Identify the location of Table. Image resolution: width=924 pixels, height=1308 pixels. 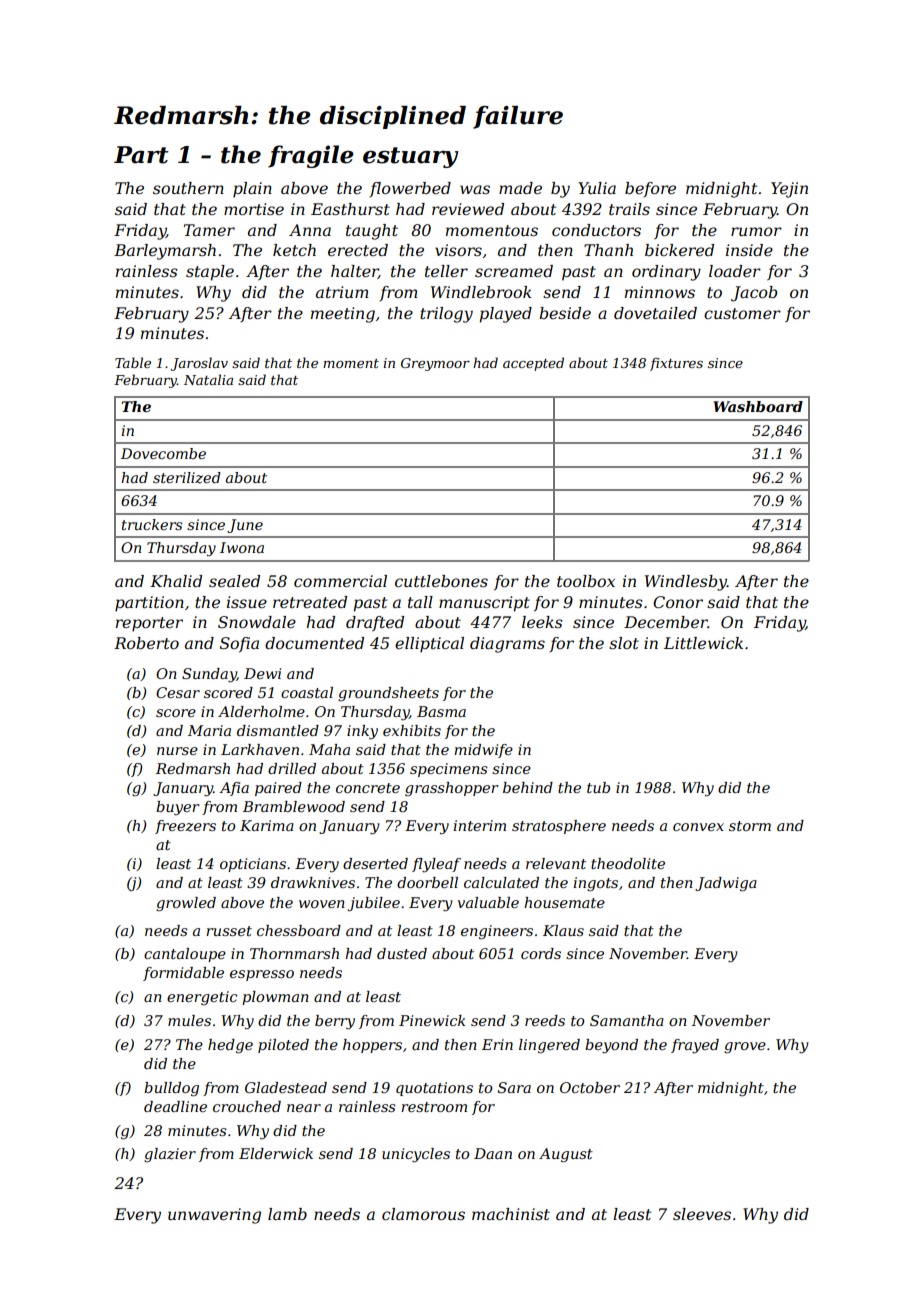
(133, 362).
